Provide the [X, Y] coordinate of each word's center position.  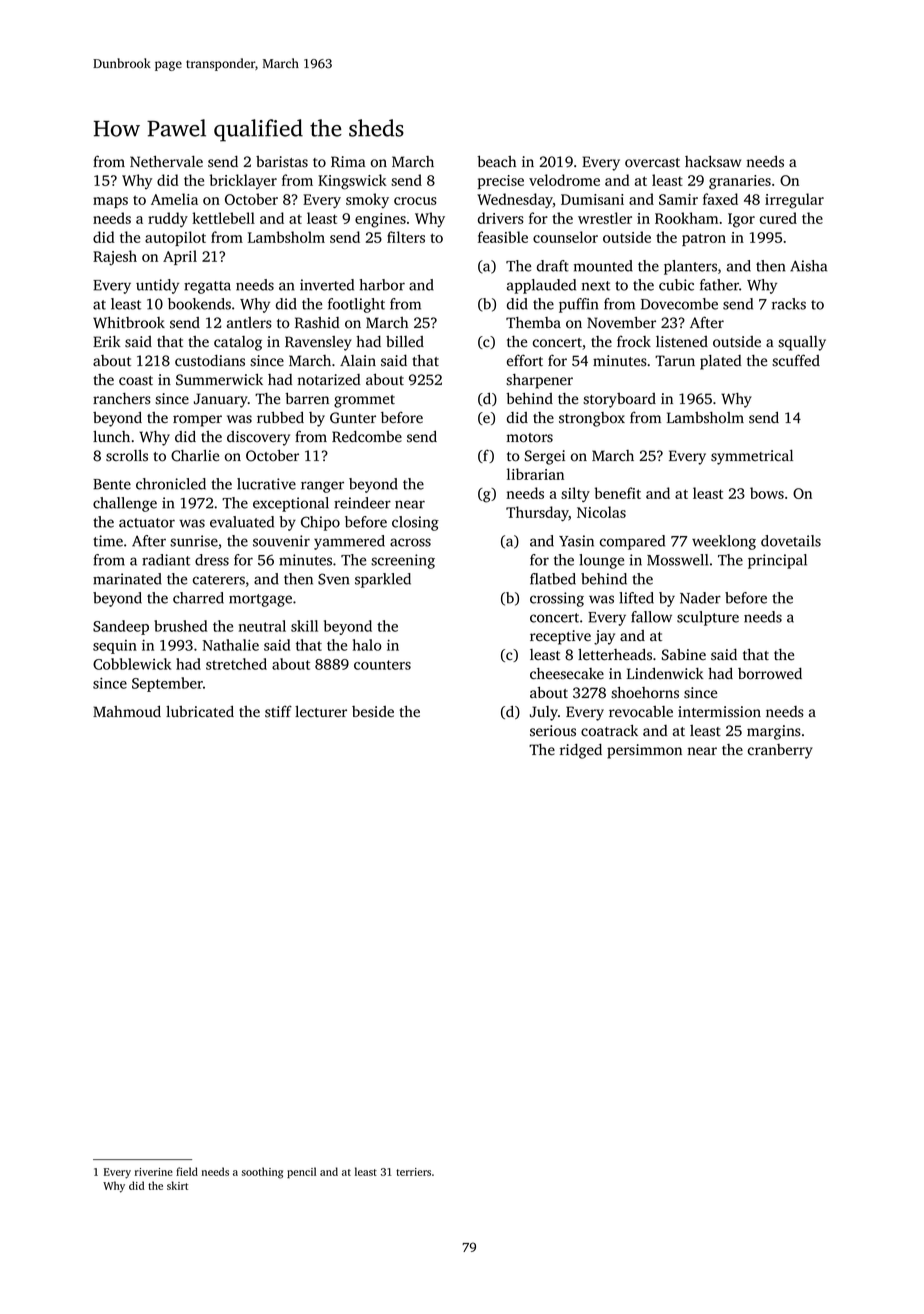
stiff [278, 711]
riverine [154, 1172]
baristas [282, 162]
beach [496, 162]
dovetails [791, 541]
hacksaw [713, 162]
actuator [147, 523]
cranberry [780, 751]
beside [373, 712]
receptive [560, 637]
